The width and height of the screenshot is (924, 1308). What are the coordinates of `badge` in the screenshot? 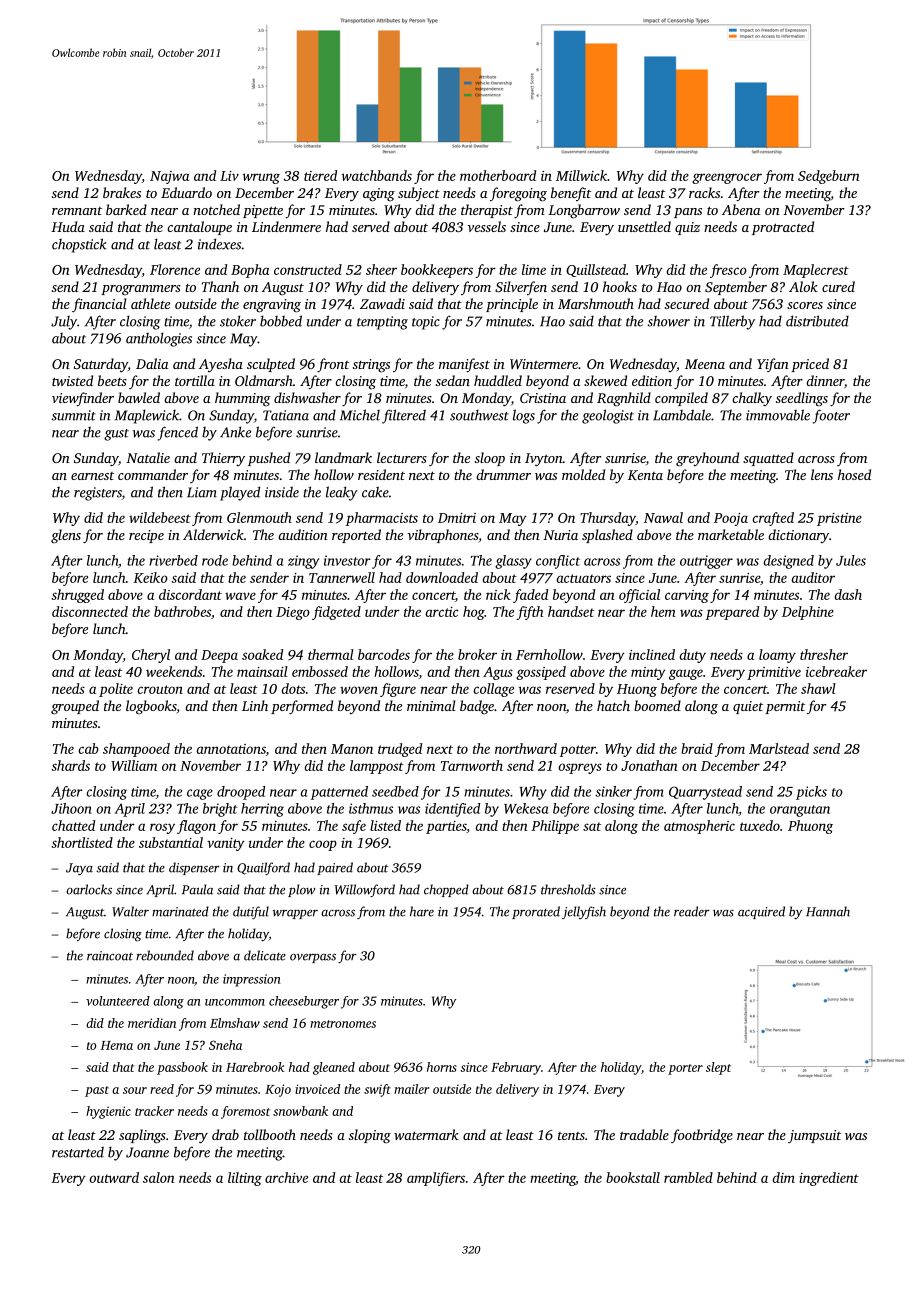 It's located at (477, 707).
